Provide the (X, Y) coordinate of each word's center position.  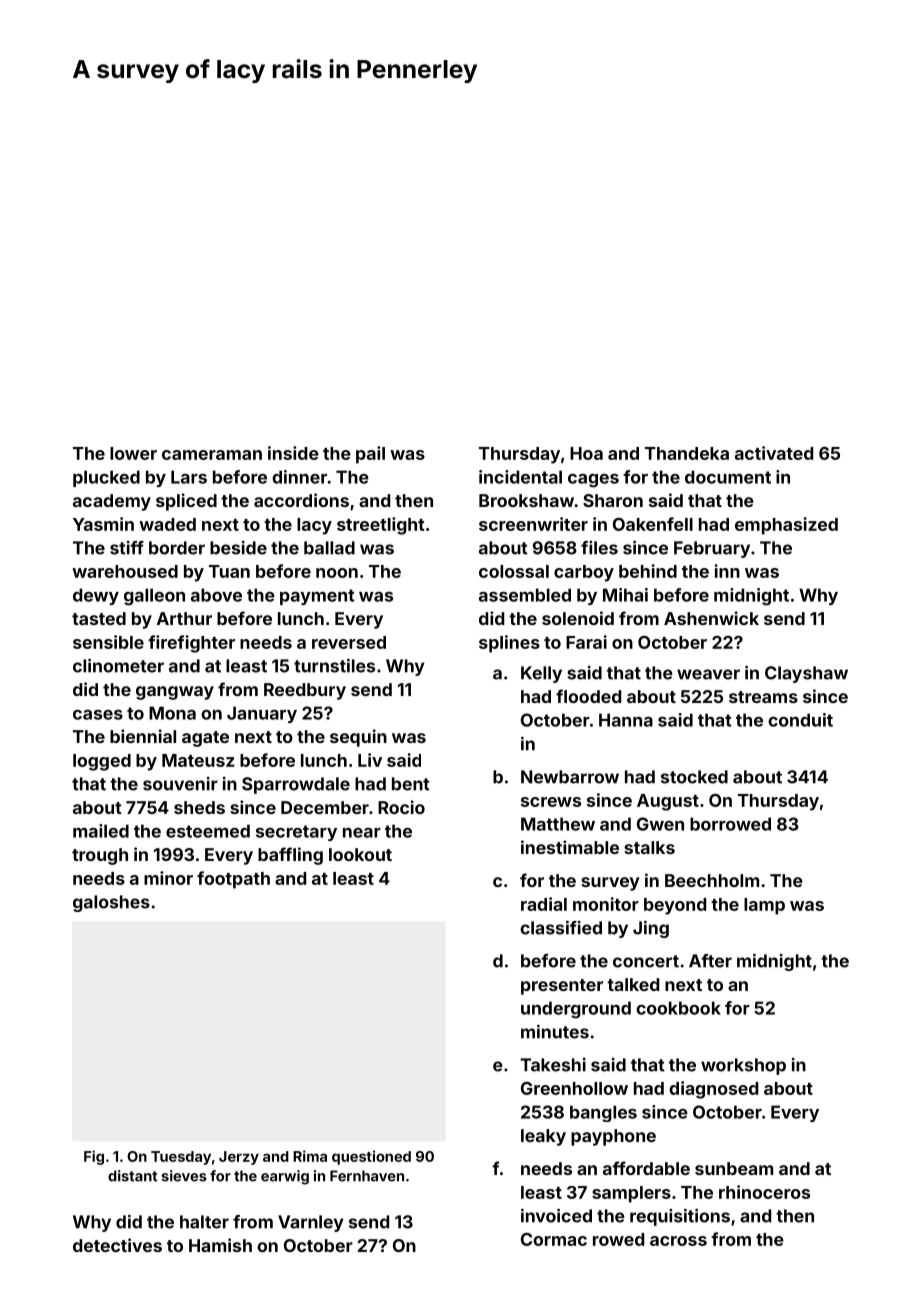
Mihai (625, 595)
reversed (349, 642)
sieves (184, 1176)
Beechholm (712, 880)
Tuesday (181, 1158)
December (325, 807)
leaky (543, 1137)
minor (168, 878)
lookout (360, 854)
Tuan (229, 571)
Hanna (626, 720)
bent (411, 784)
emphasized (786, 526)
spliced (186, 502)
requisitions (680, 1217)
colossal (514, 571)
